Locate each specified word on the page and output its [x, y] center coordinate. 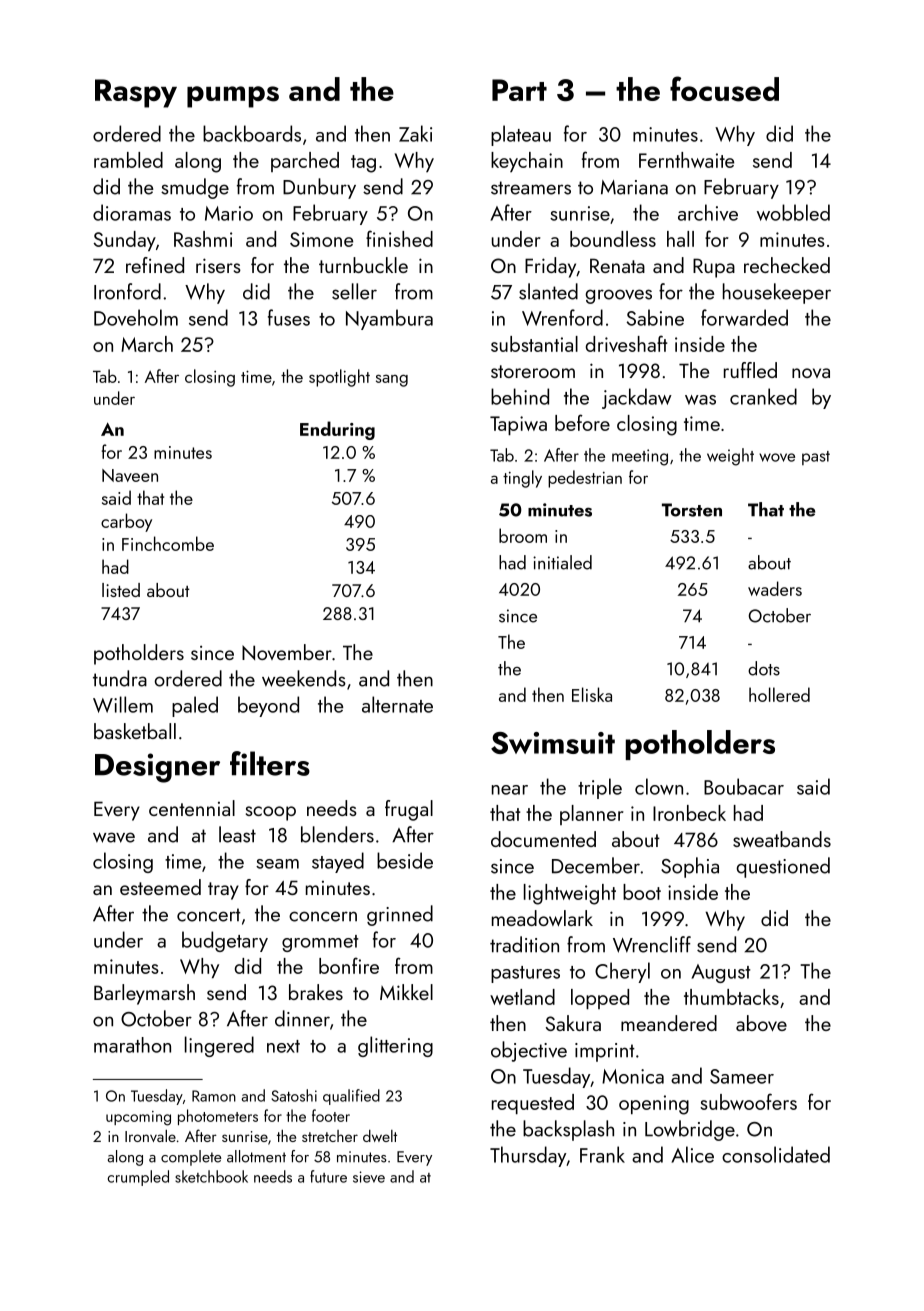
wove [777, 457]
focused [724, 89]
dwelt [380, 1136]
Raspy [136, 93]
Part [519, 90]
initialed [562, 562]
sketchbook [211, 1176]
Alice [692, 1154]
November [287, 652]
